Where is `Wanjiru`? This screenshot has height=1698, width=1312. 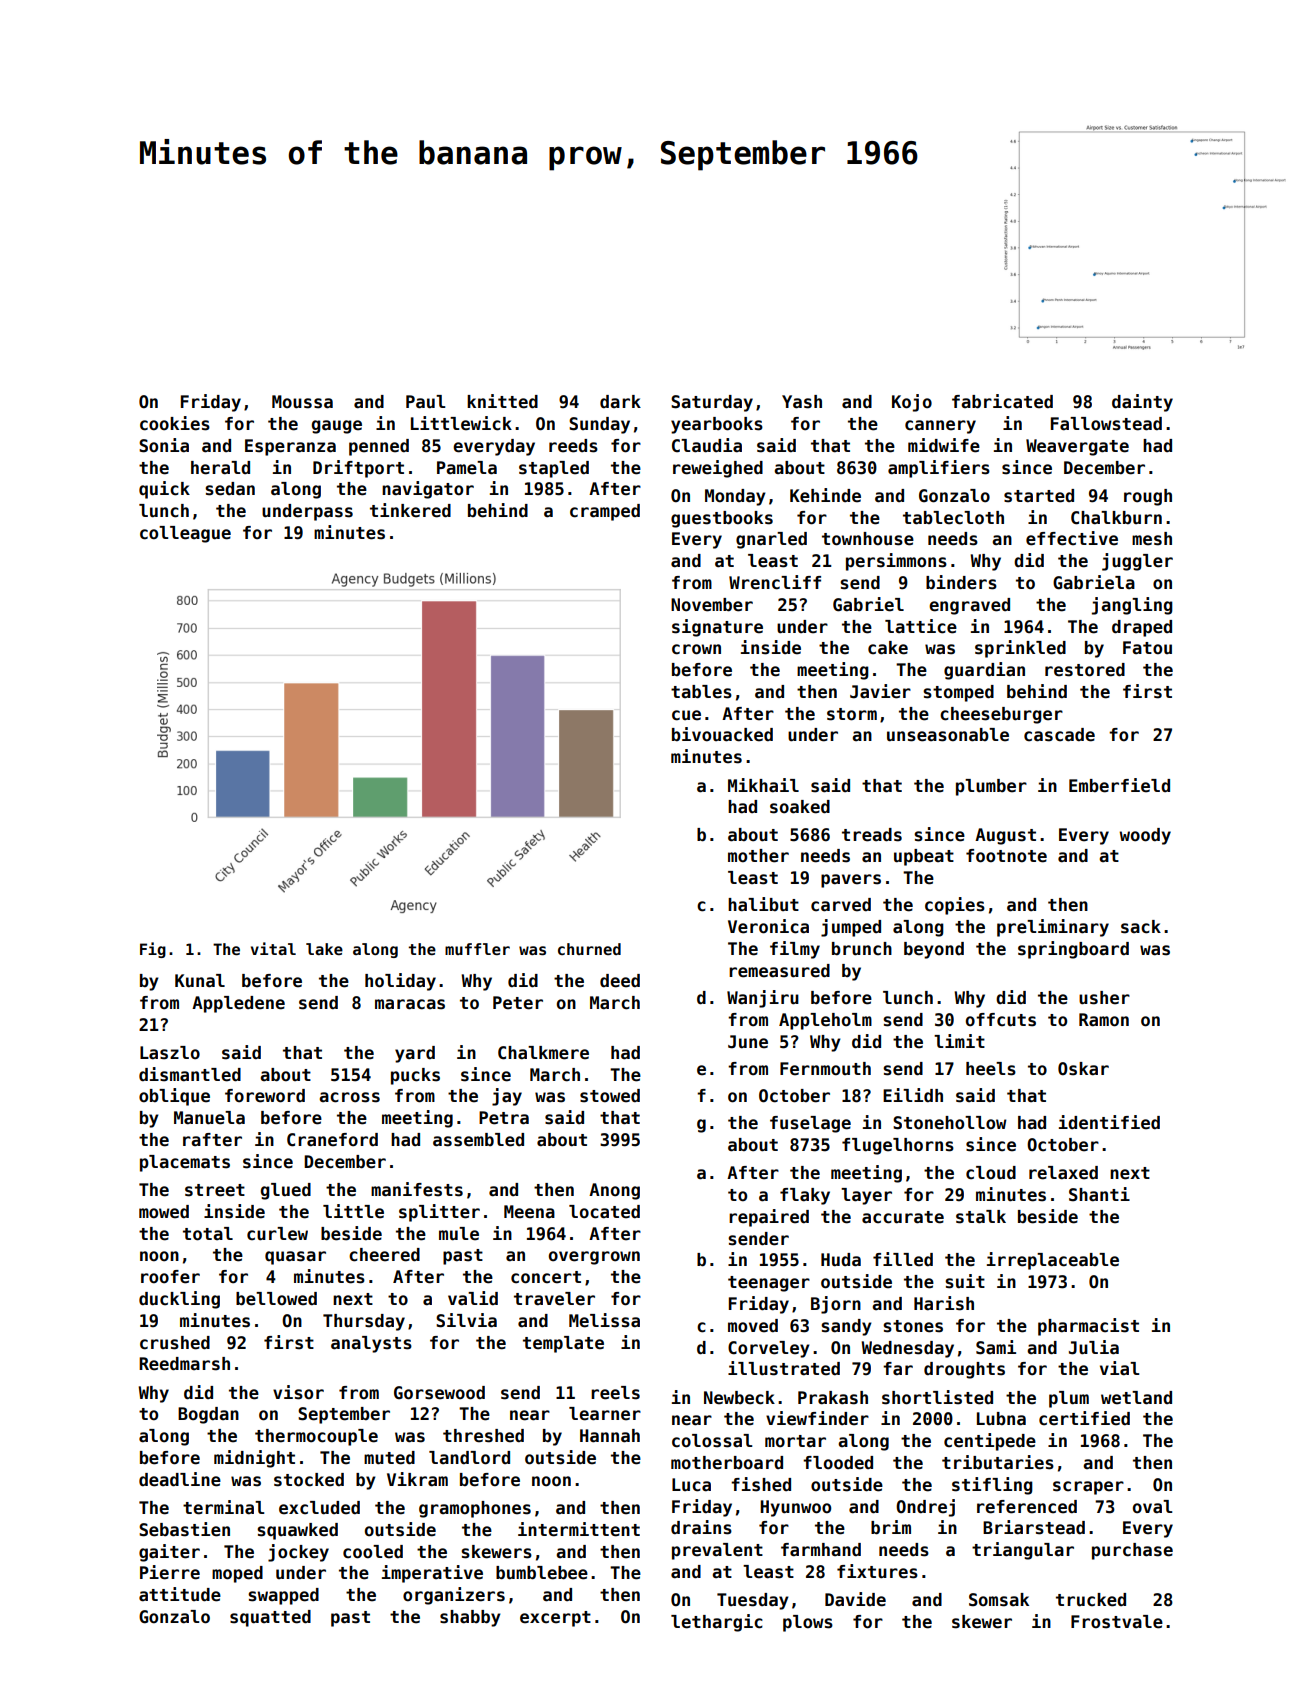 Wanjiru is located at coordinates (763, 999).
